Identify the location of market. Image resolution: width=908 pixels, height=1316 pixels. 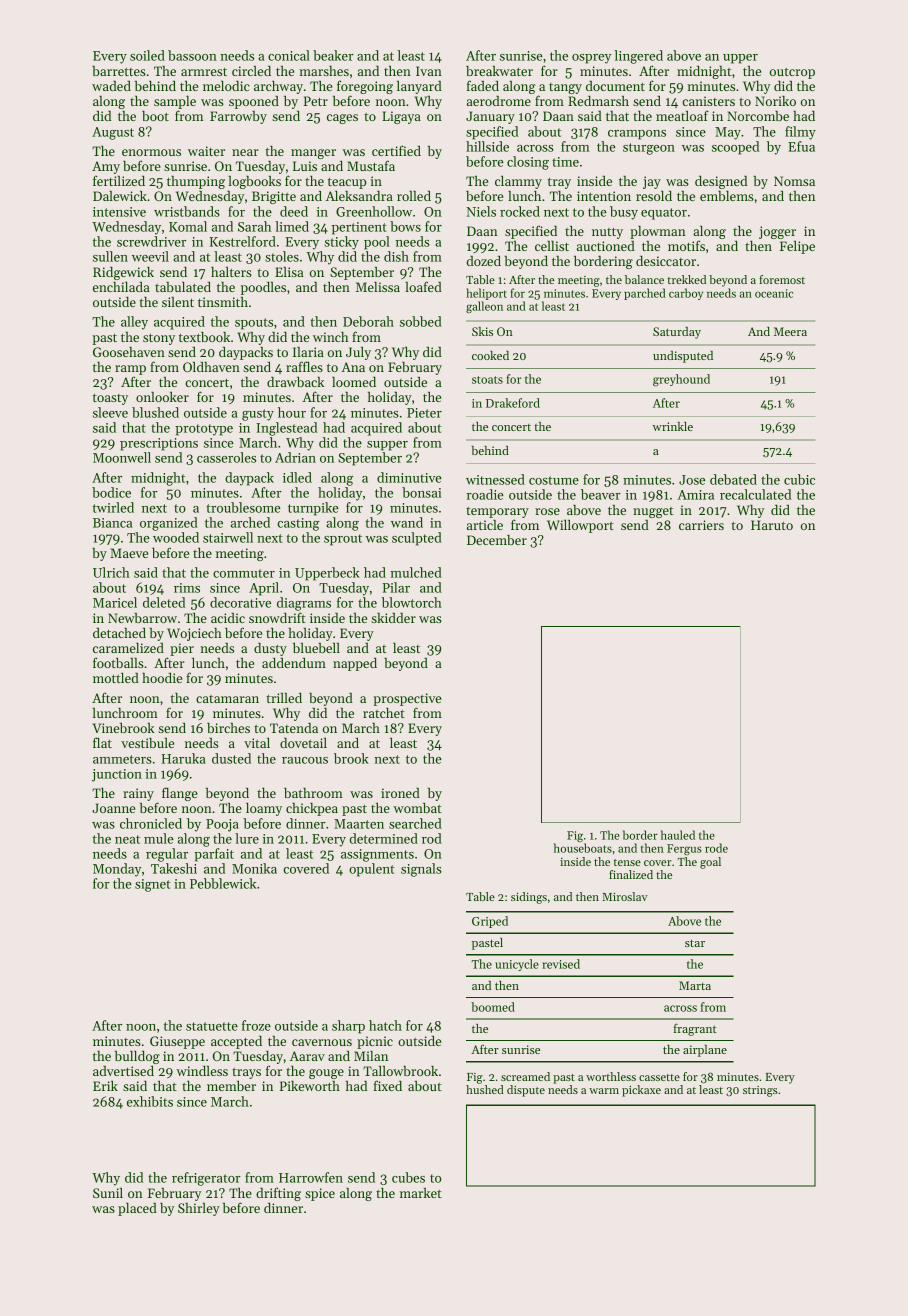
(421, 1193).
